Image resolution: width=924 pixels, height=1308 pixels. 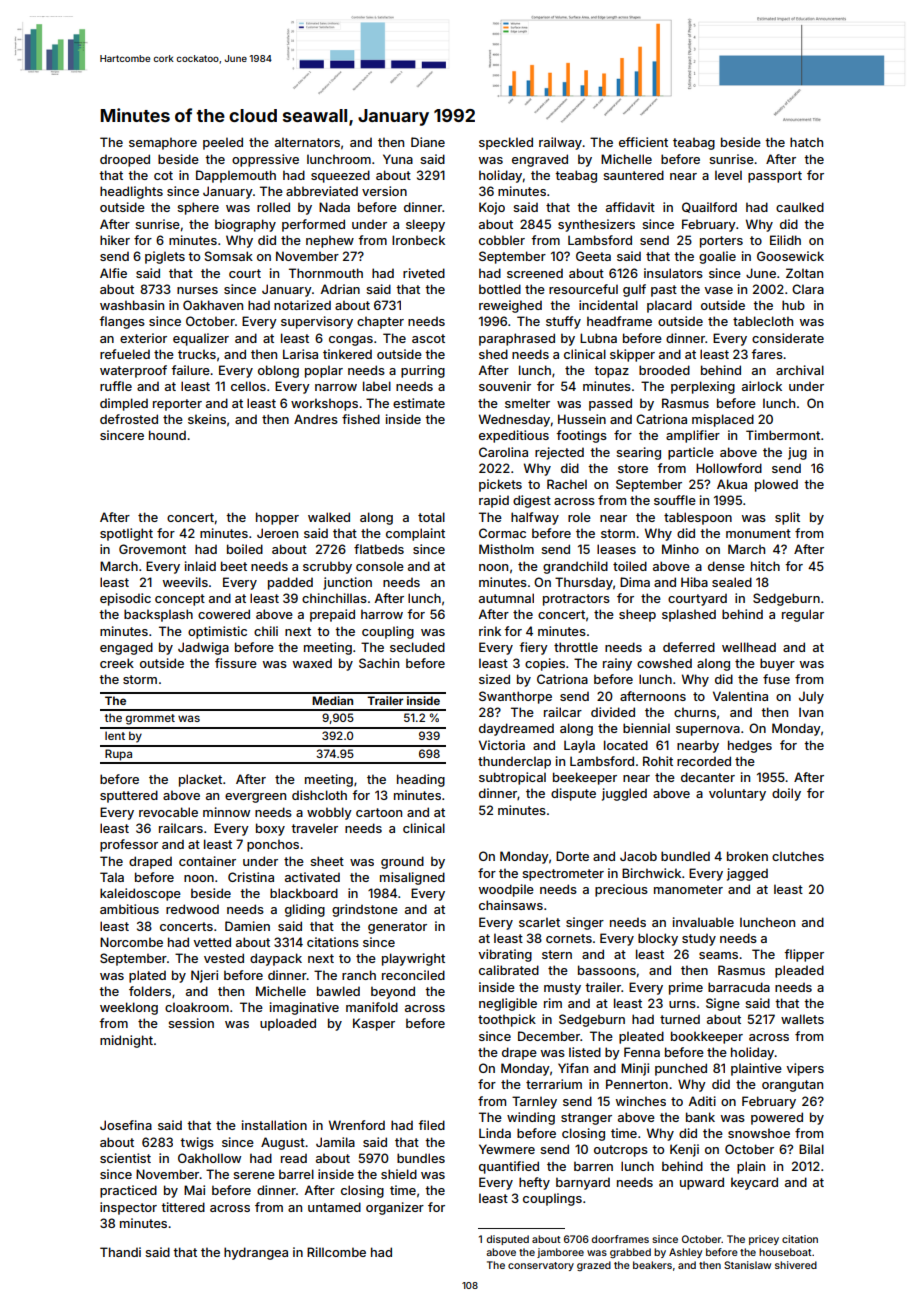 I want to click on cobbler, so click(x=502, y=240).
